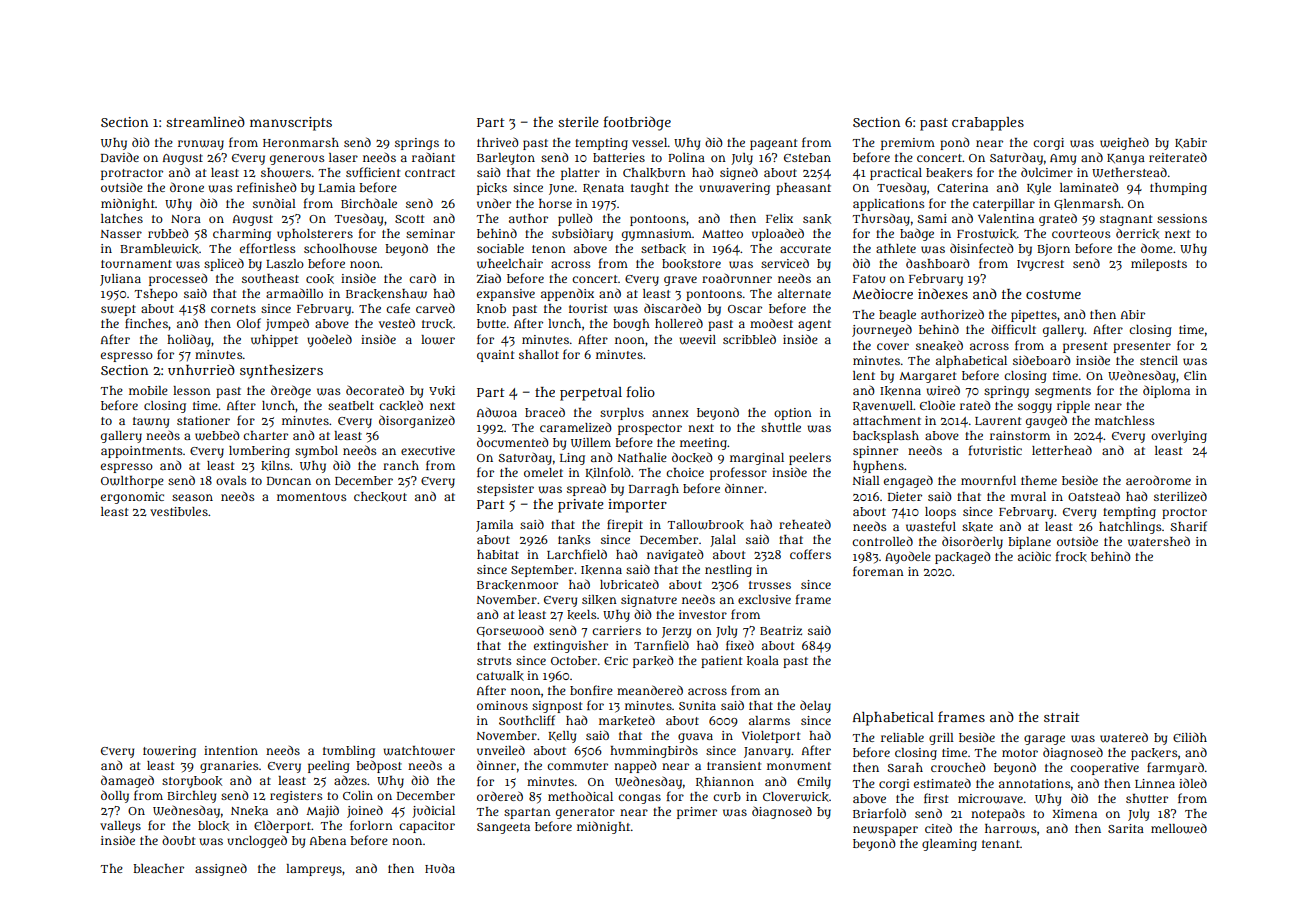 Image resolution: width=1308 pixels, height=924 pixels. What do you see at coordinates (314, 870) in the image?
I see `lampreys` at bounding box center [314, 870].
